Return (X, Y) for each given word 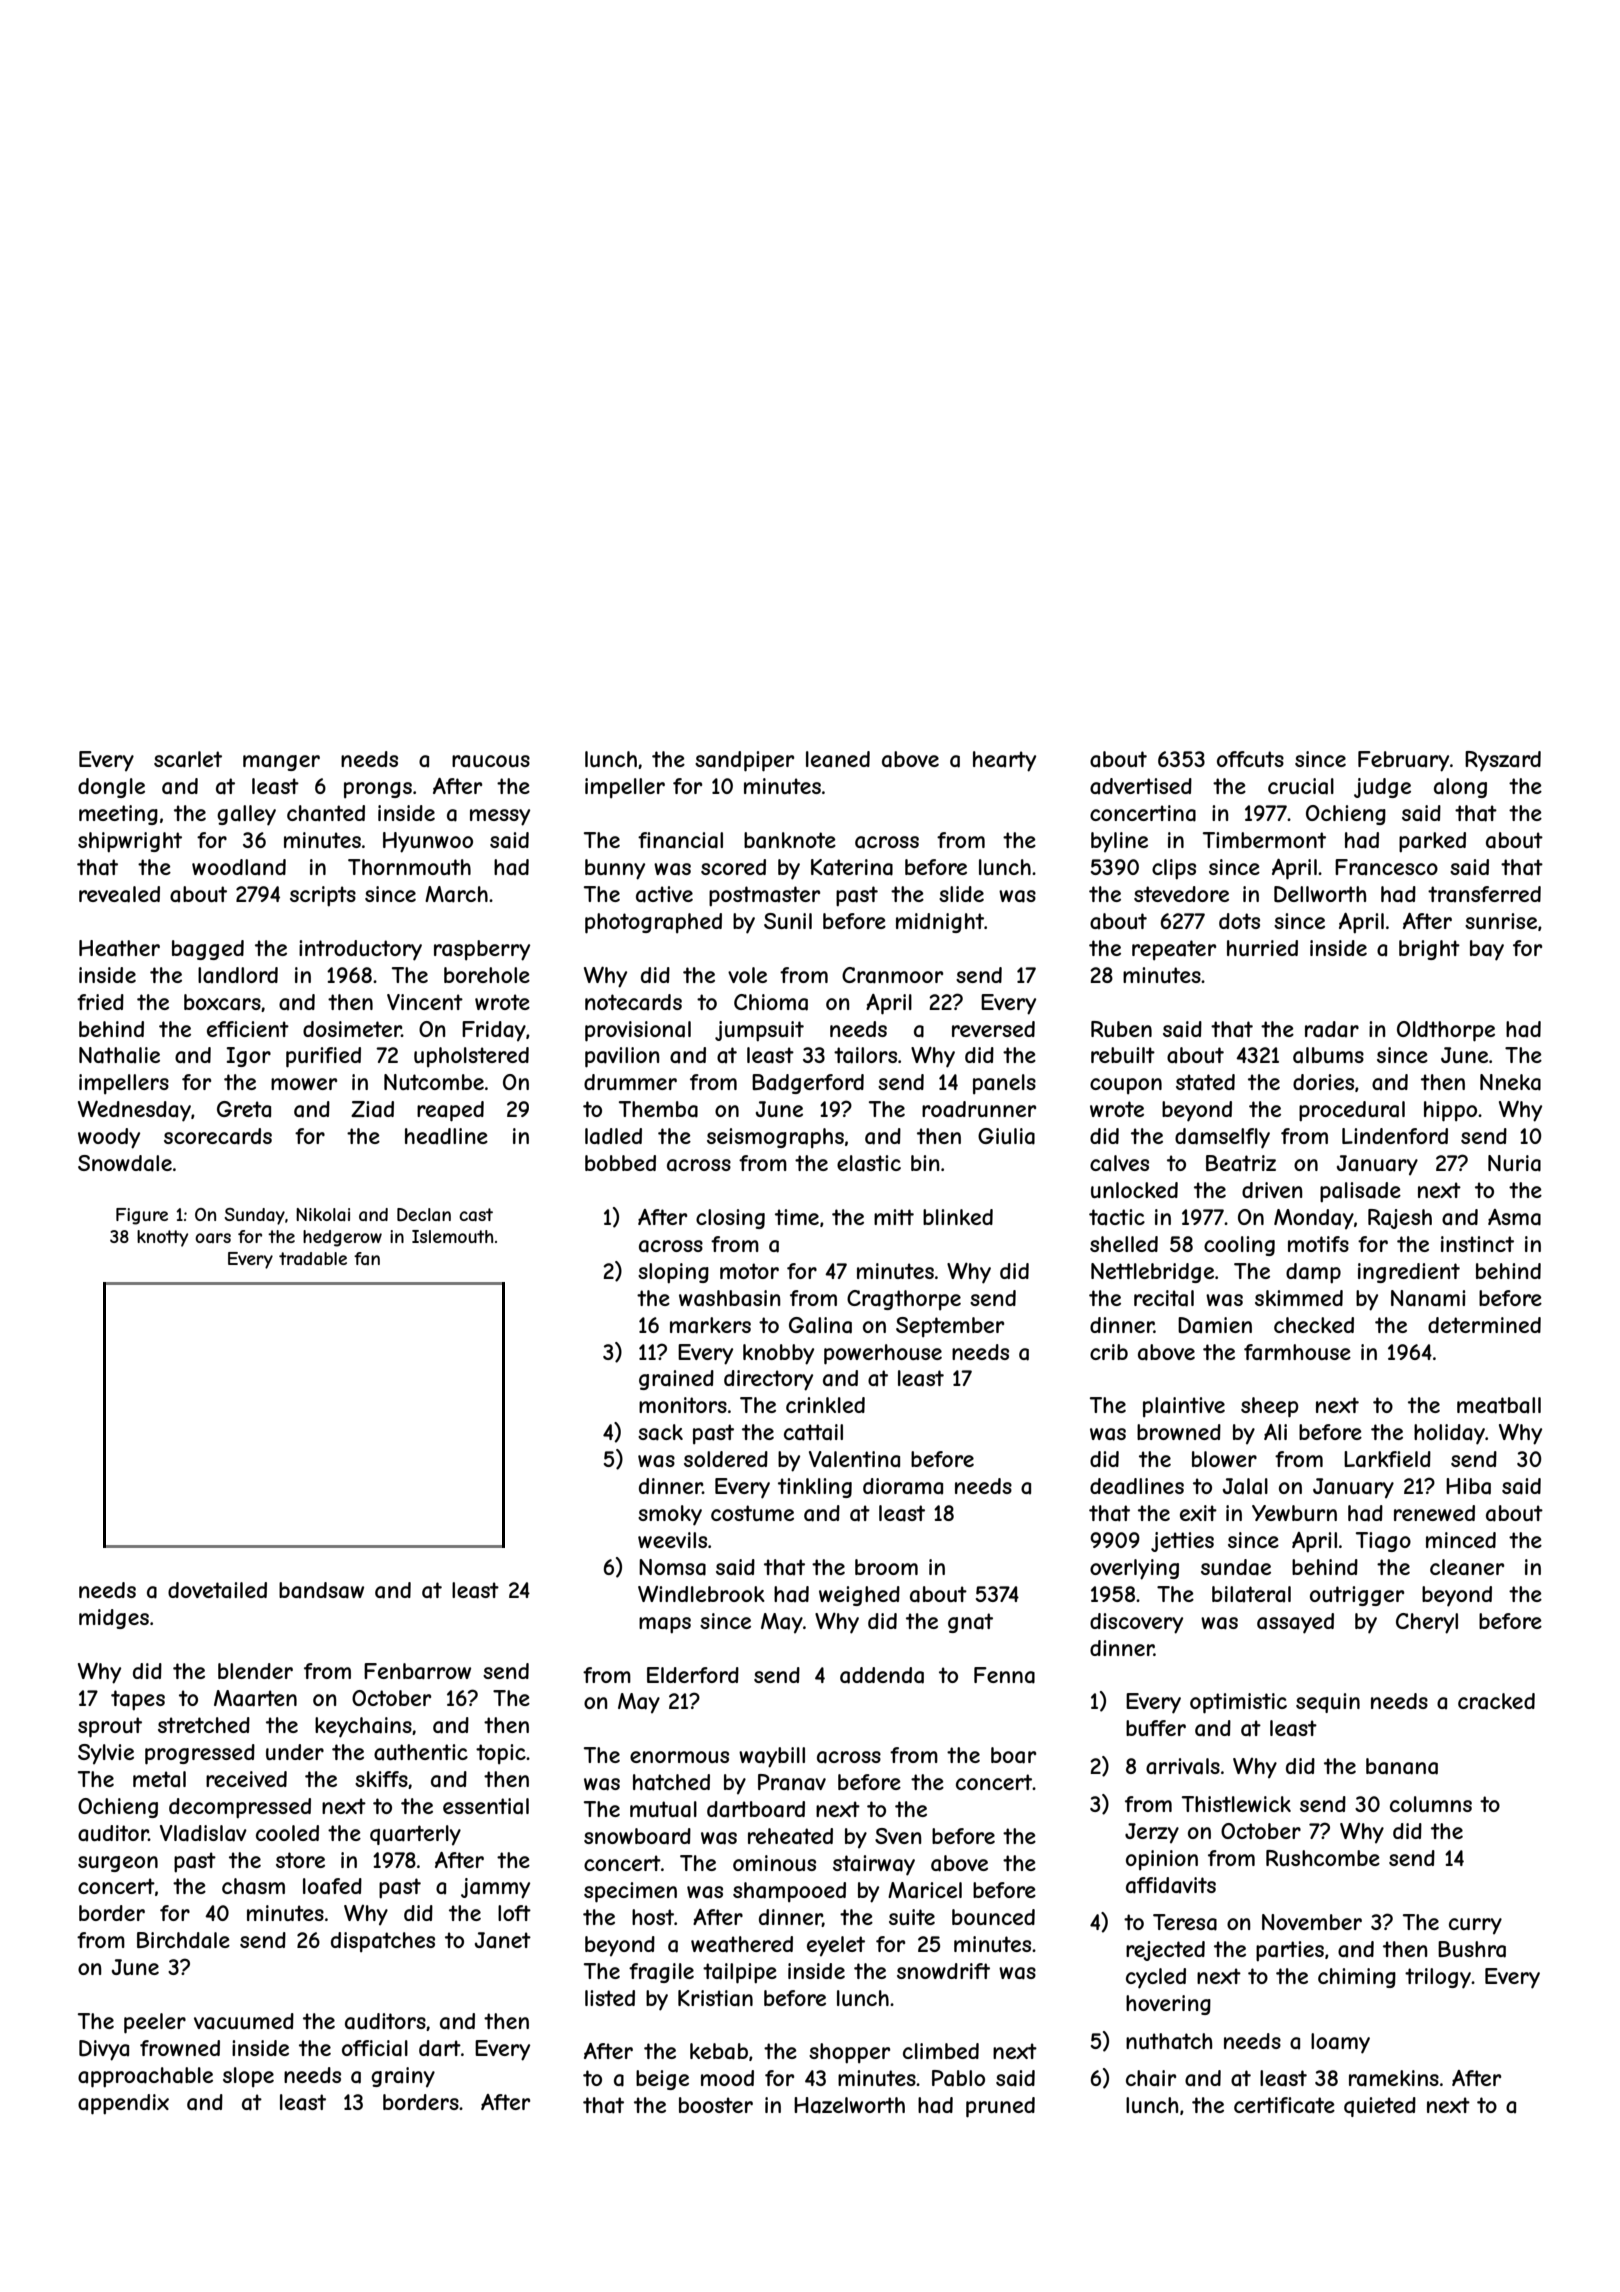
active (664, 894)
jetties (1182, 1542)
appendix (123, 2104)
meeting (118, 815)
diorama (903, 1486)
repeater (1174, 950)
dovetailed (217, 1590)
